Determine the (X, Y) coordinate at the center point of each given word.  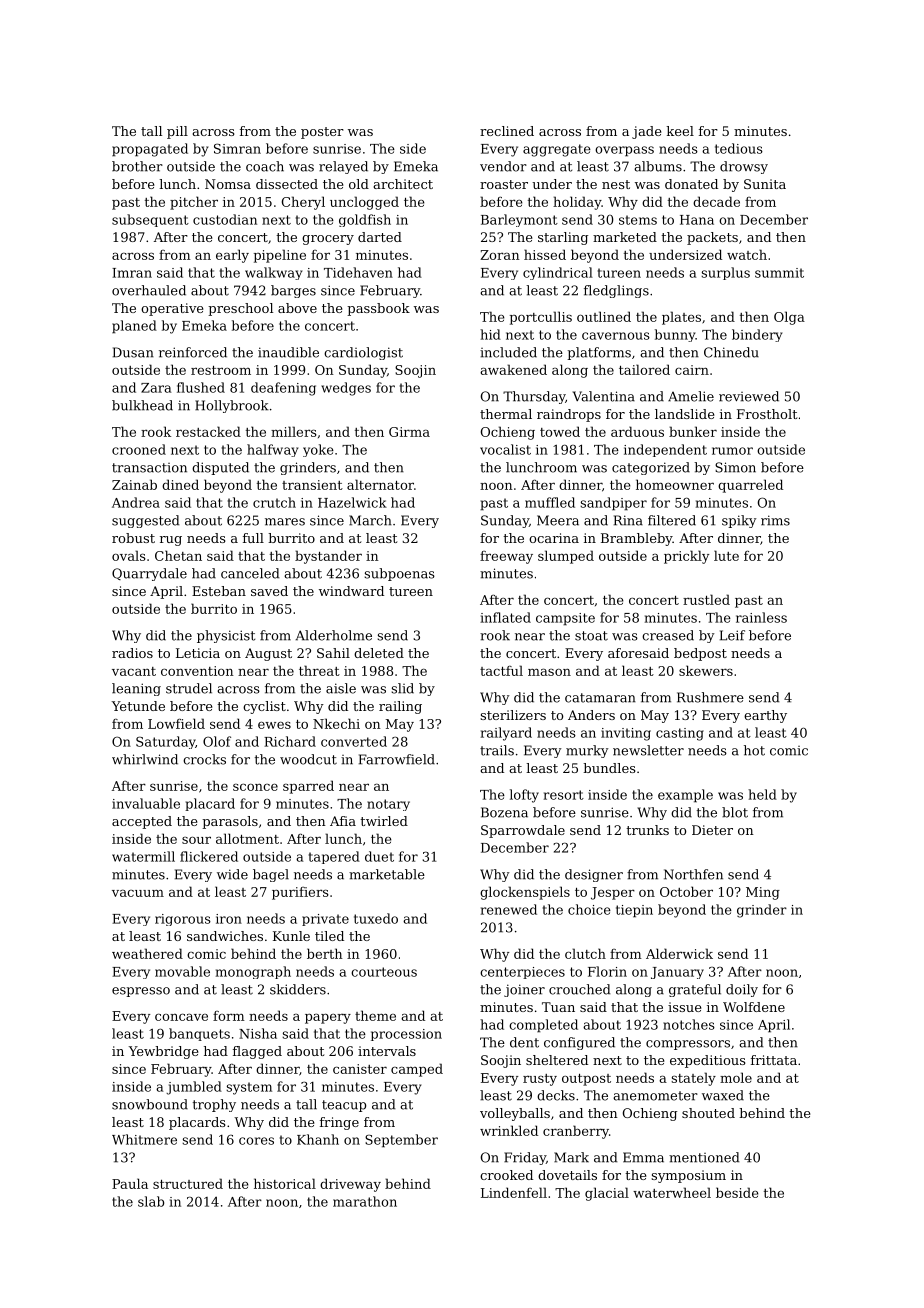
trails (497, 750)
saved (269, 591)
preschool (240, 309)
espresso (141, 992)
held (762, 794)
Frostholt (767, 414)
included (508, 352)
